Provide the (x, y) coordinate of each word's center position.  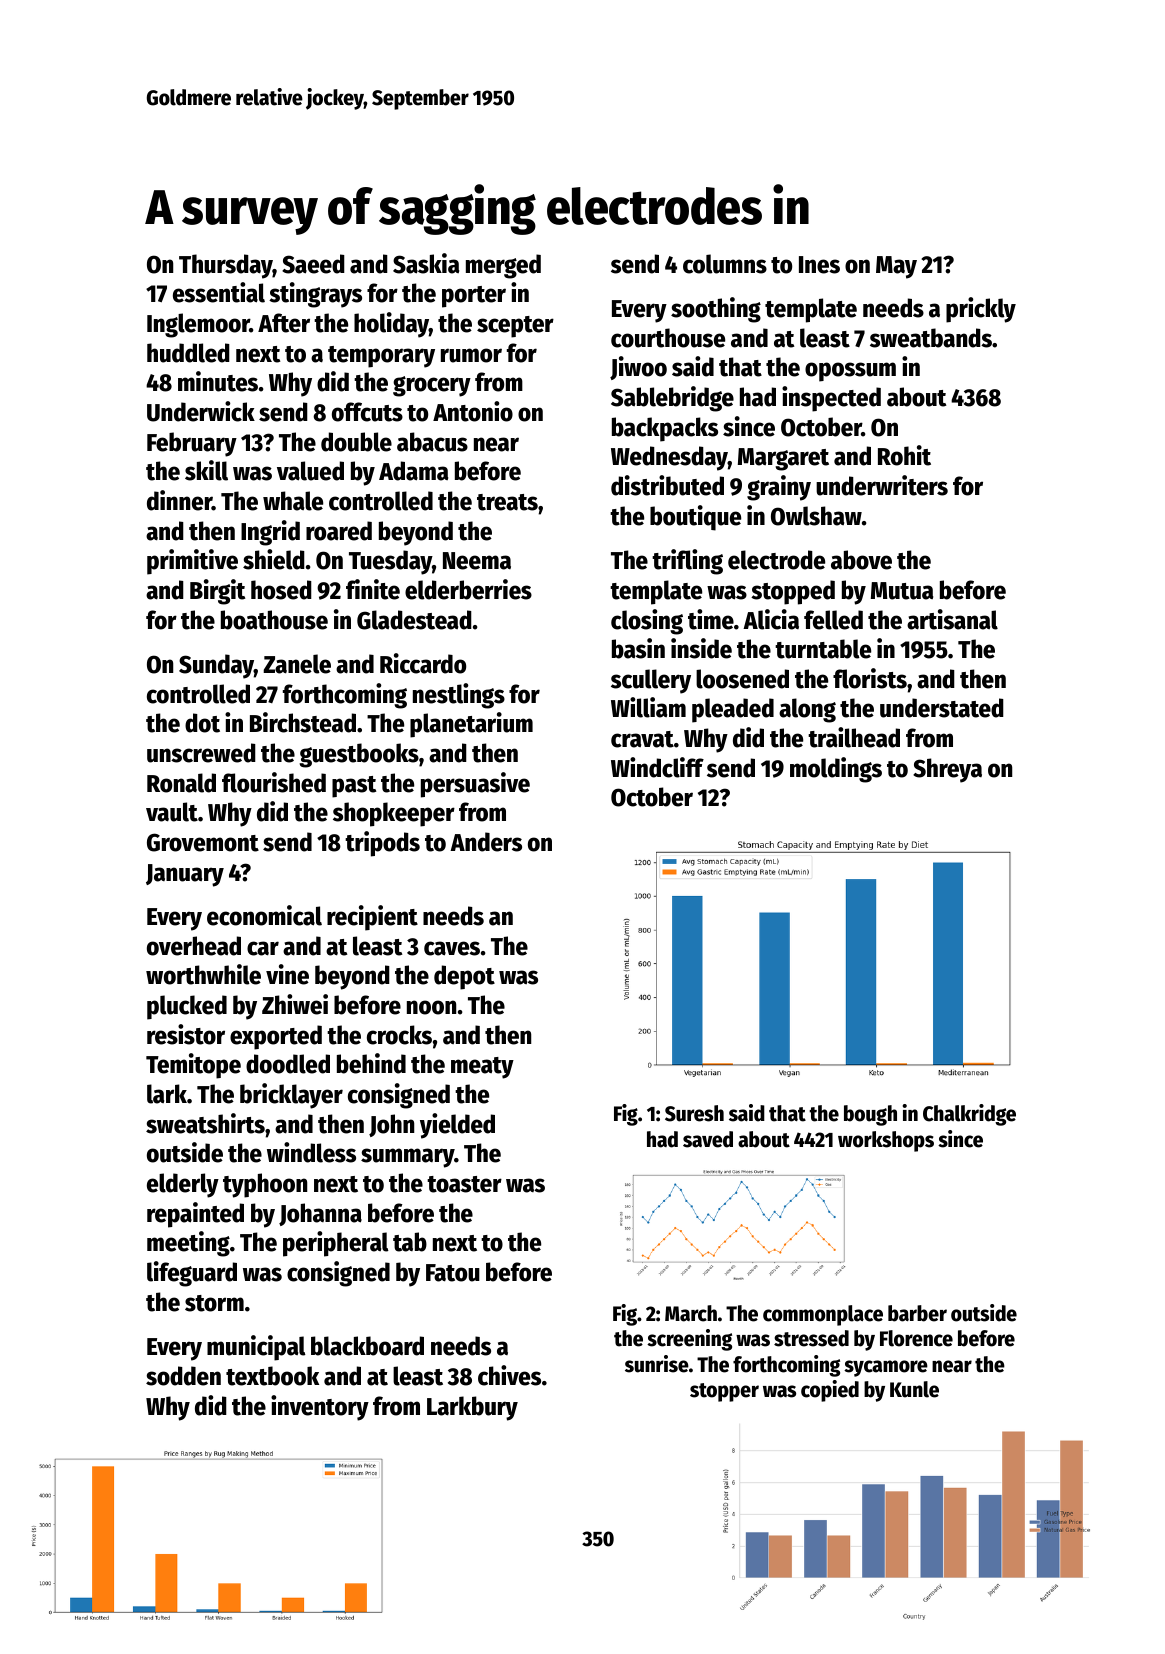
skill (206, 470)
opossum (850, 372)
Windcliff (657, 767)
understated (942, 708)
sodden (183, 1376)
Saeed (313, 264)
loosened (742, 679)
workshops (886, 1141)
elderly (183, 1185)
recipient (372, 918)
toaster (464, 1184)
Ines (819, 265)
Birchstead (303, 722)
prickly (981, 310)
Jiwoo (638, 368)
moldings (836, 770)
